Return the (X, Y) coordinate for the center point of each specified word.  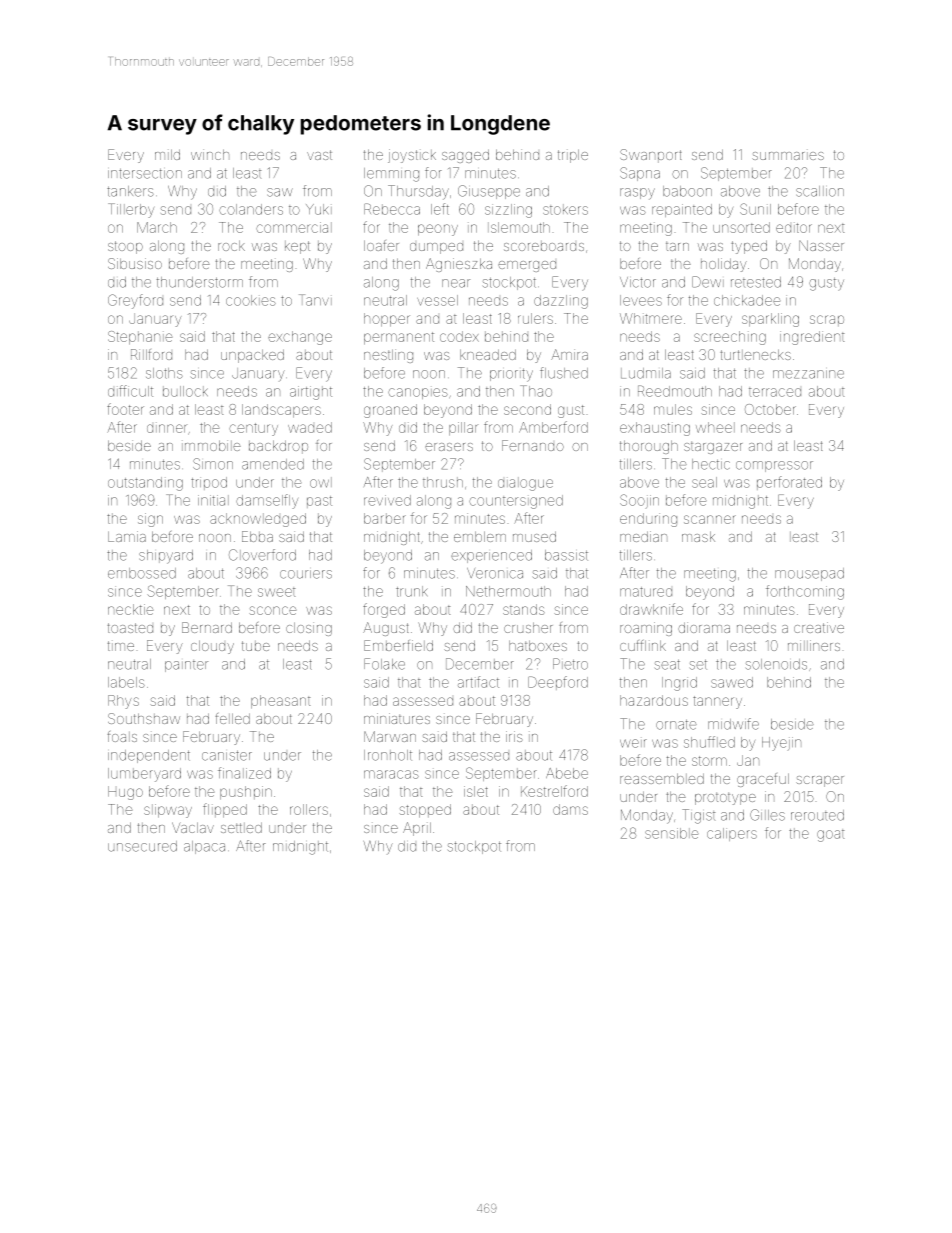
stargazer (713, 447)
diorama (704, 627)
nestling (388, 356)
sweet (277, 592)
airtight (311, 393)
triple (573, 156)
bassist (566, 555)
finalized (244, 773)
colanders (251, 209)
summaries (788, 156)
